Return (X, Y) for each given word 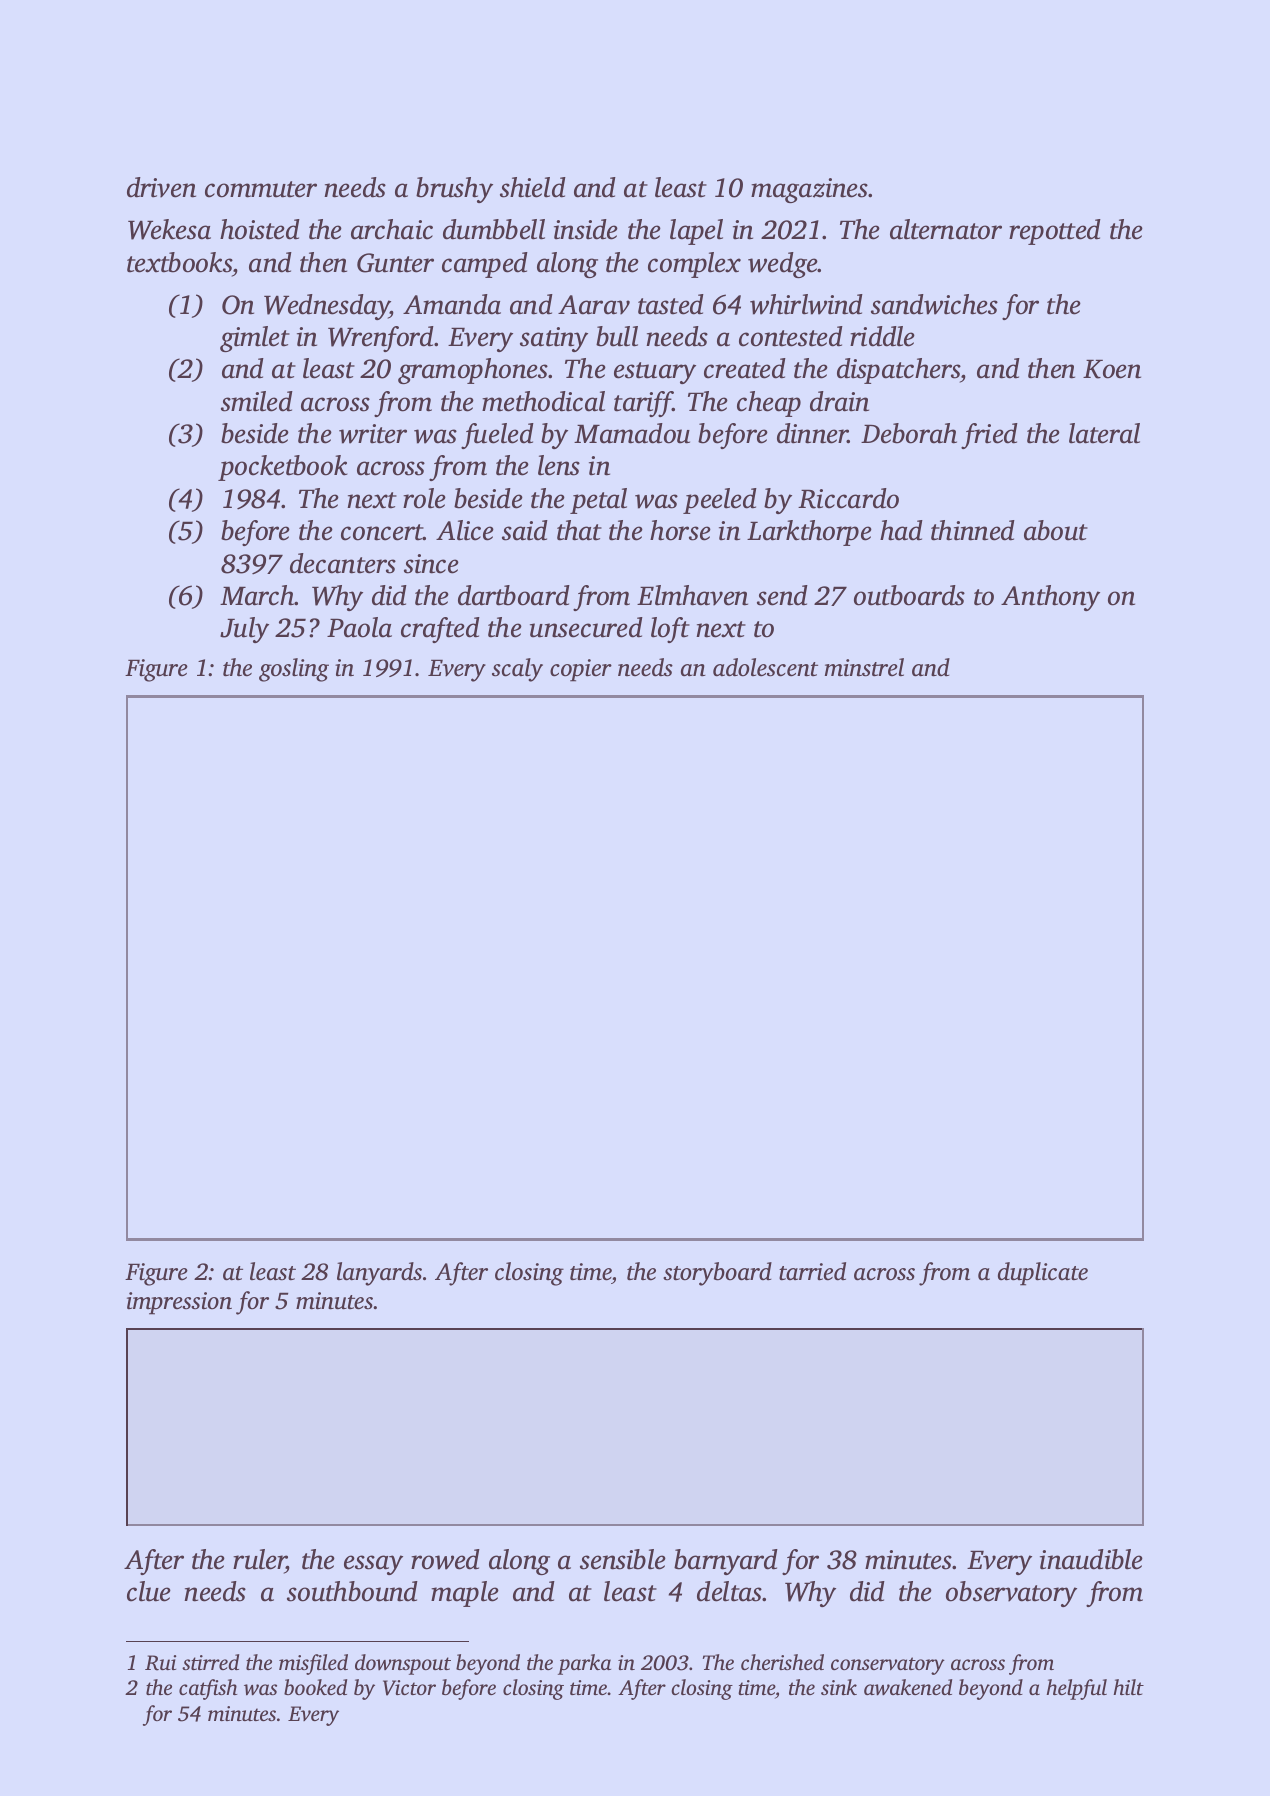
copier (581, 670)
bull (617, 336)
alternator (946, 229)
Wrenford (381, 339)
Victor (409, 1688)
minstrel (864, 667)
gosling (294, 670)
